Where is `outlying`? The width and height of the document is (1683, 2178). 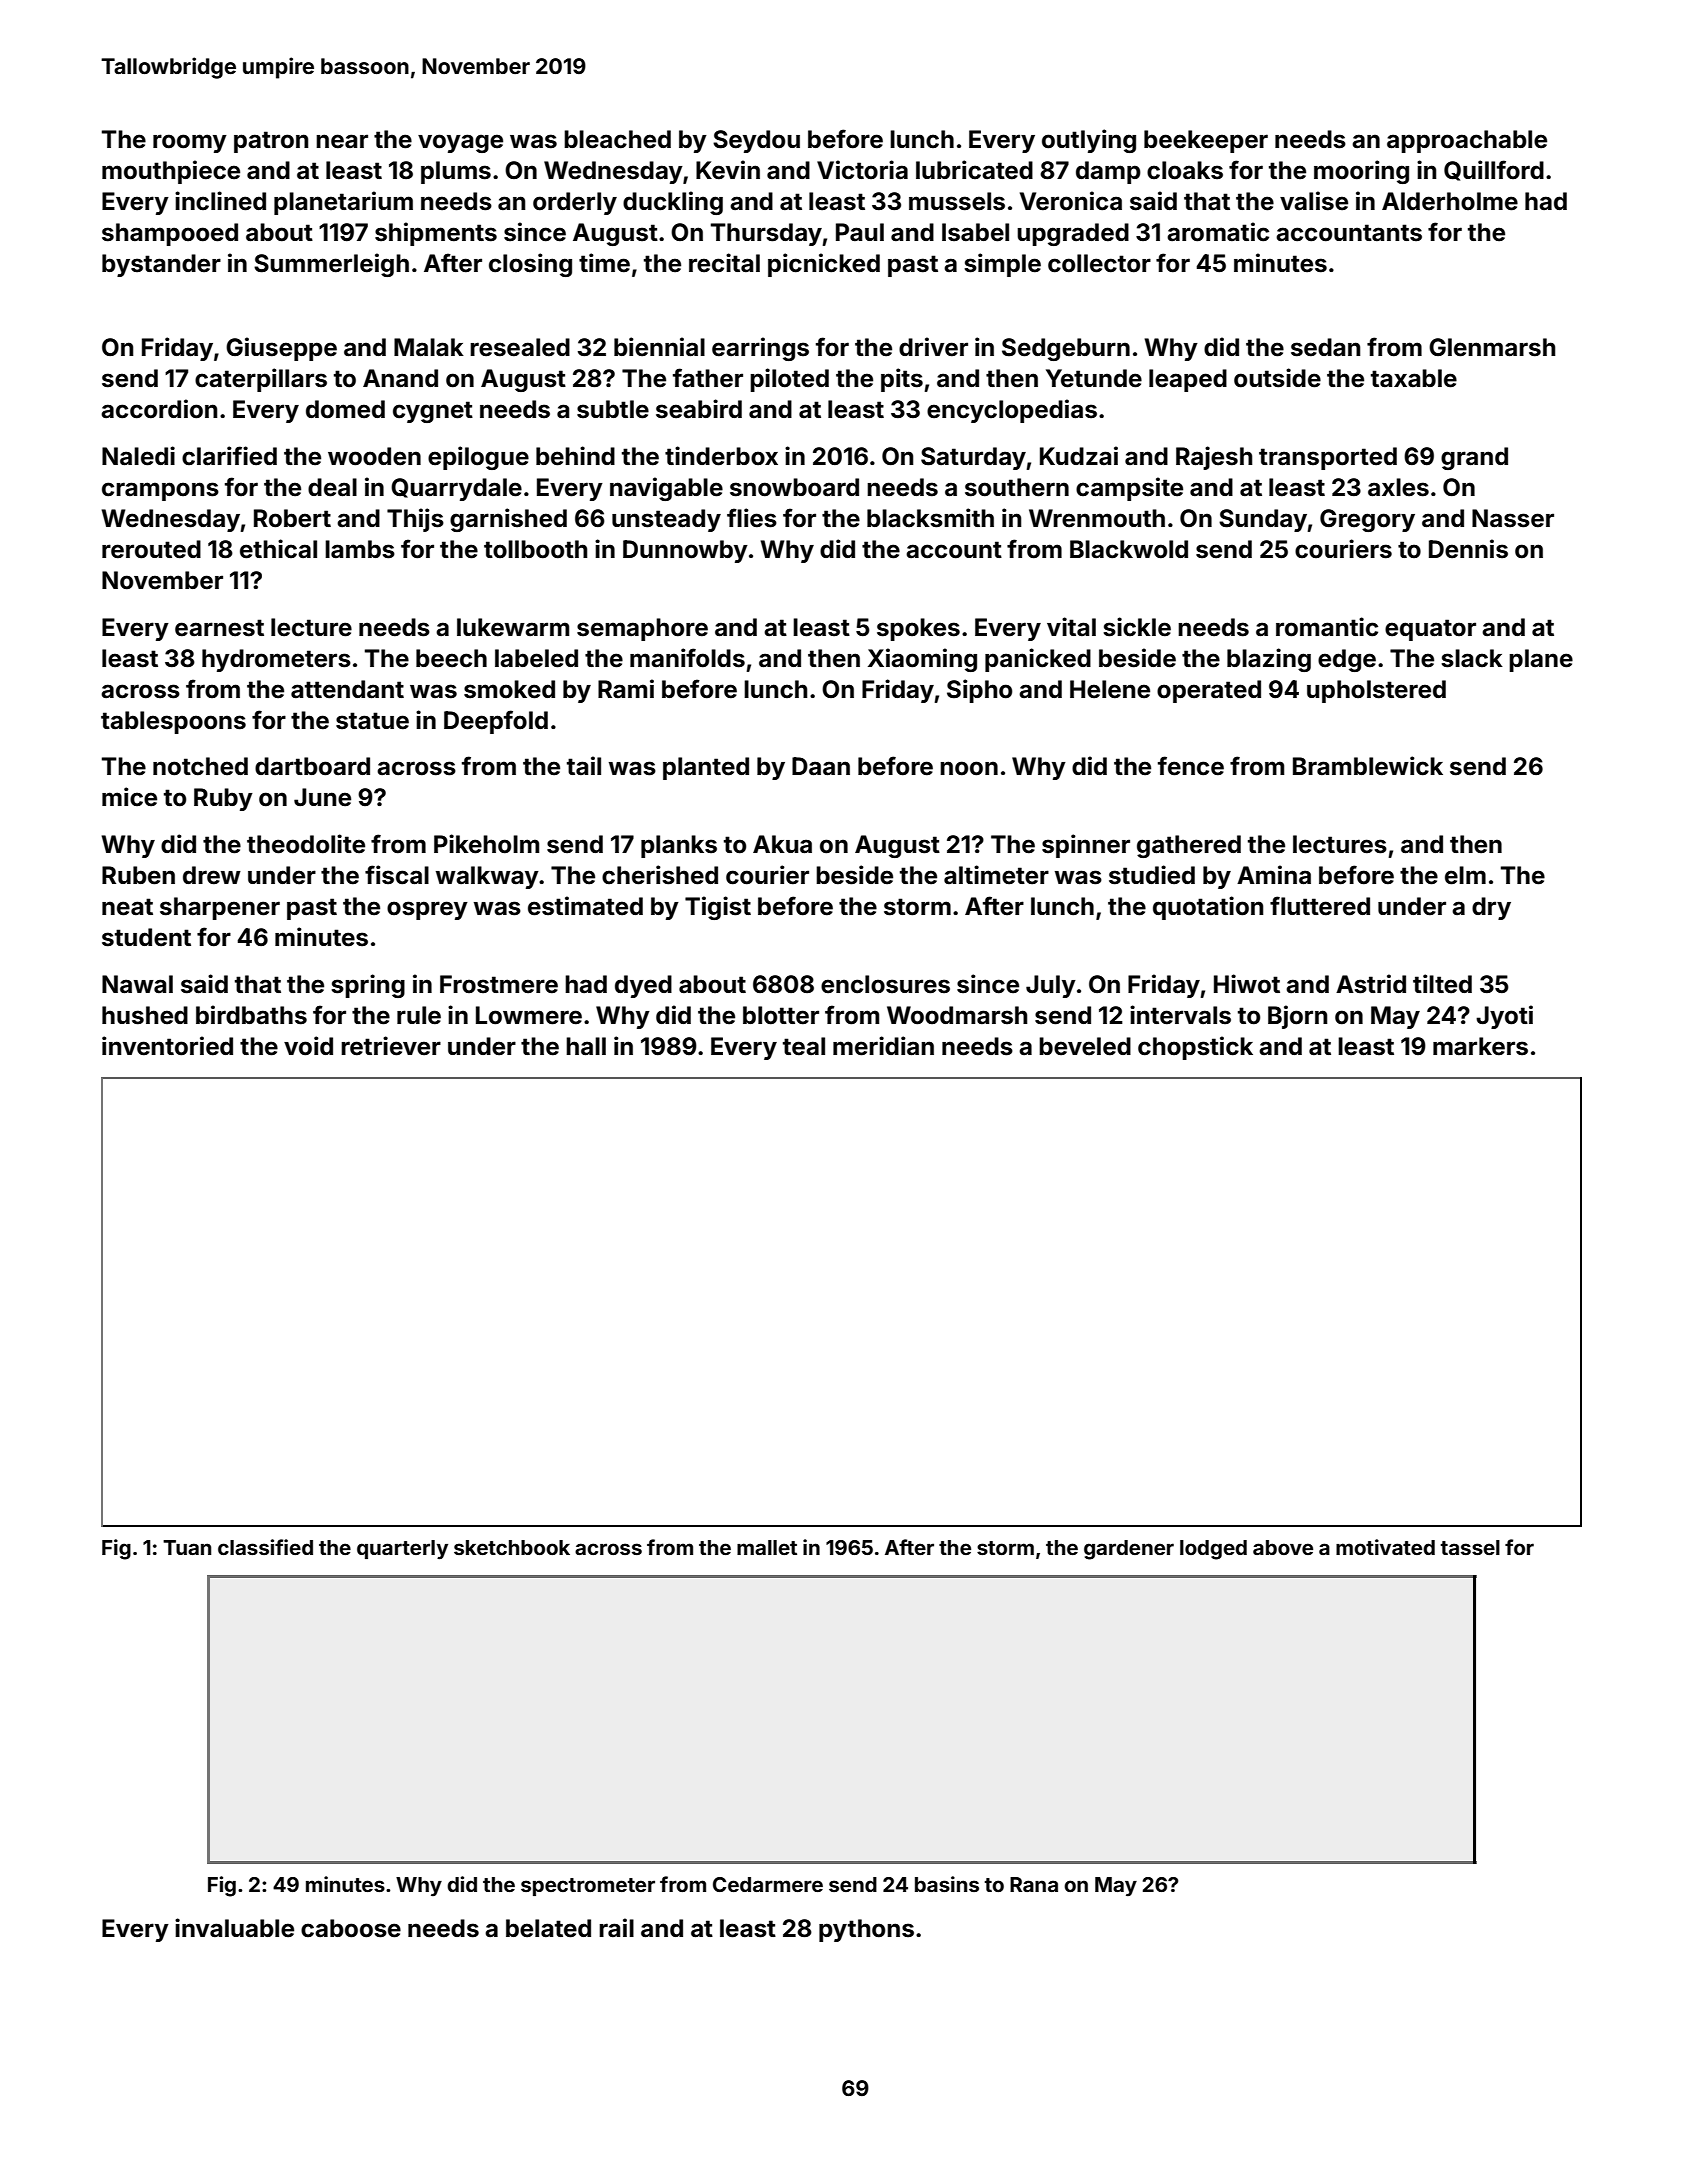
outlying is located at coordinates (1089, 141).
